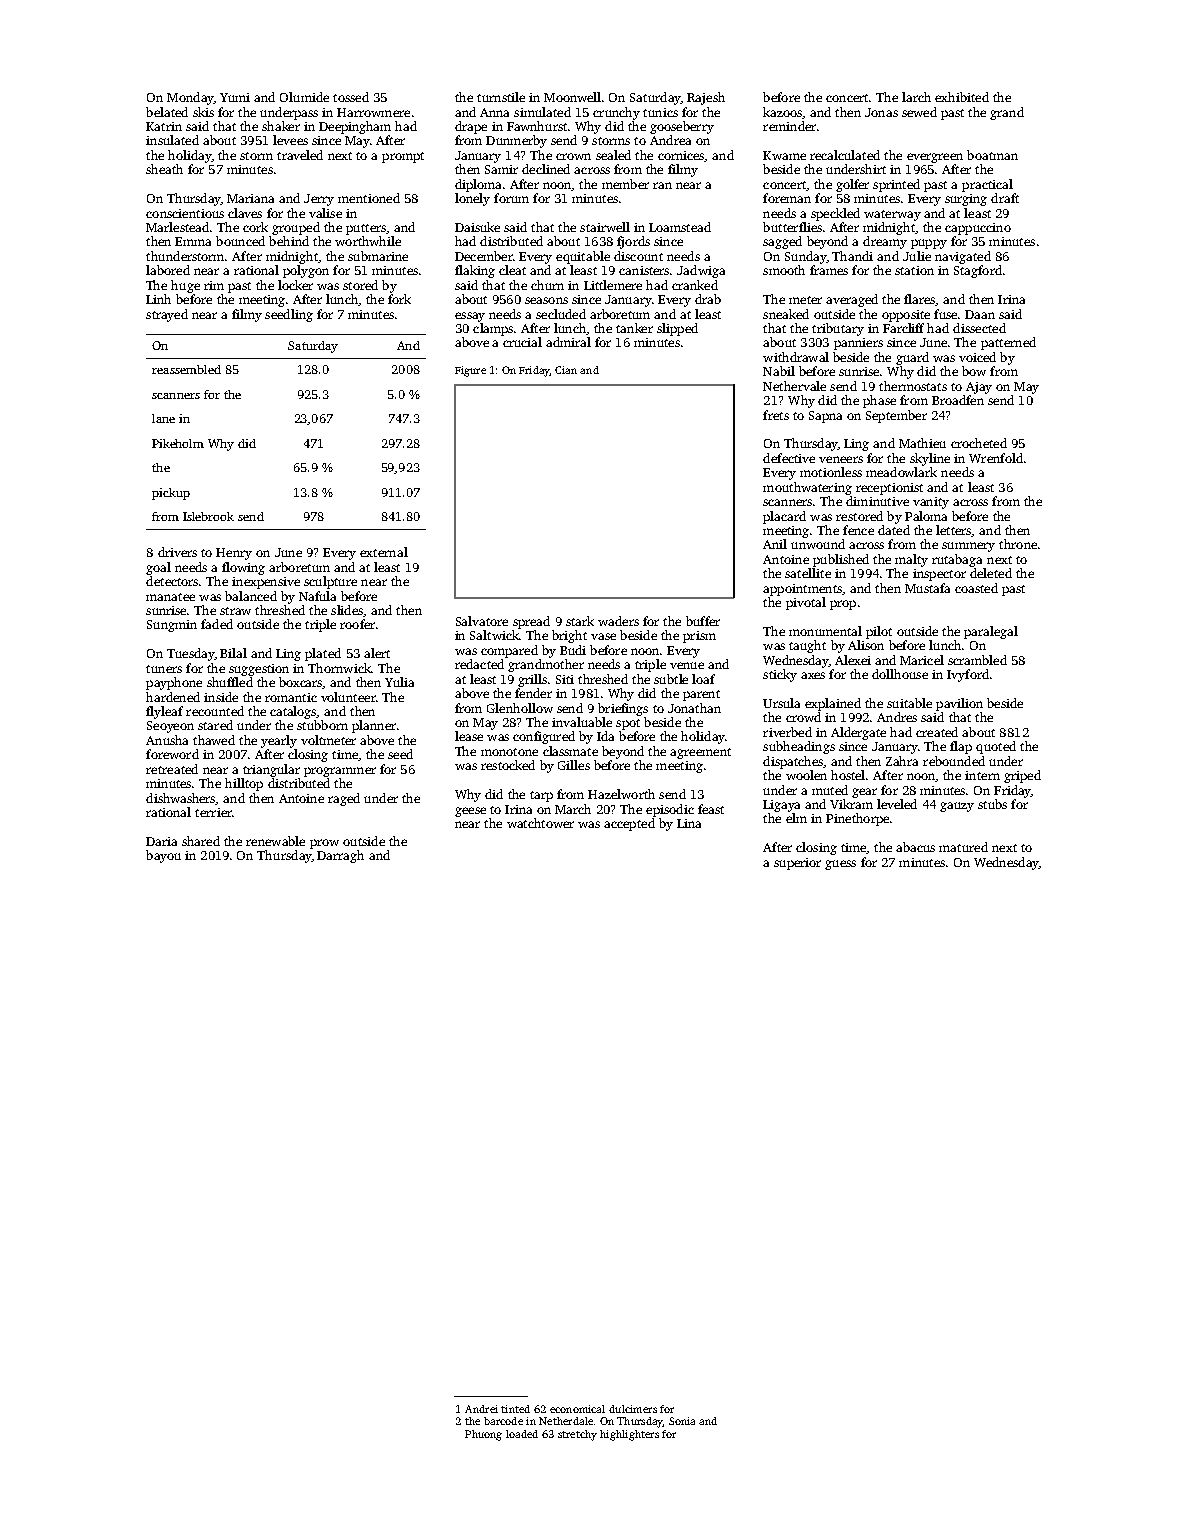 The width and height of the document is (1189, 1539). Describe the element at coordinates (470, 812) in the document. I see `geese` at that location.
